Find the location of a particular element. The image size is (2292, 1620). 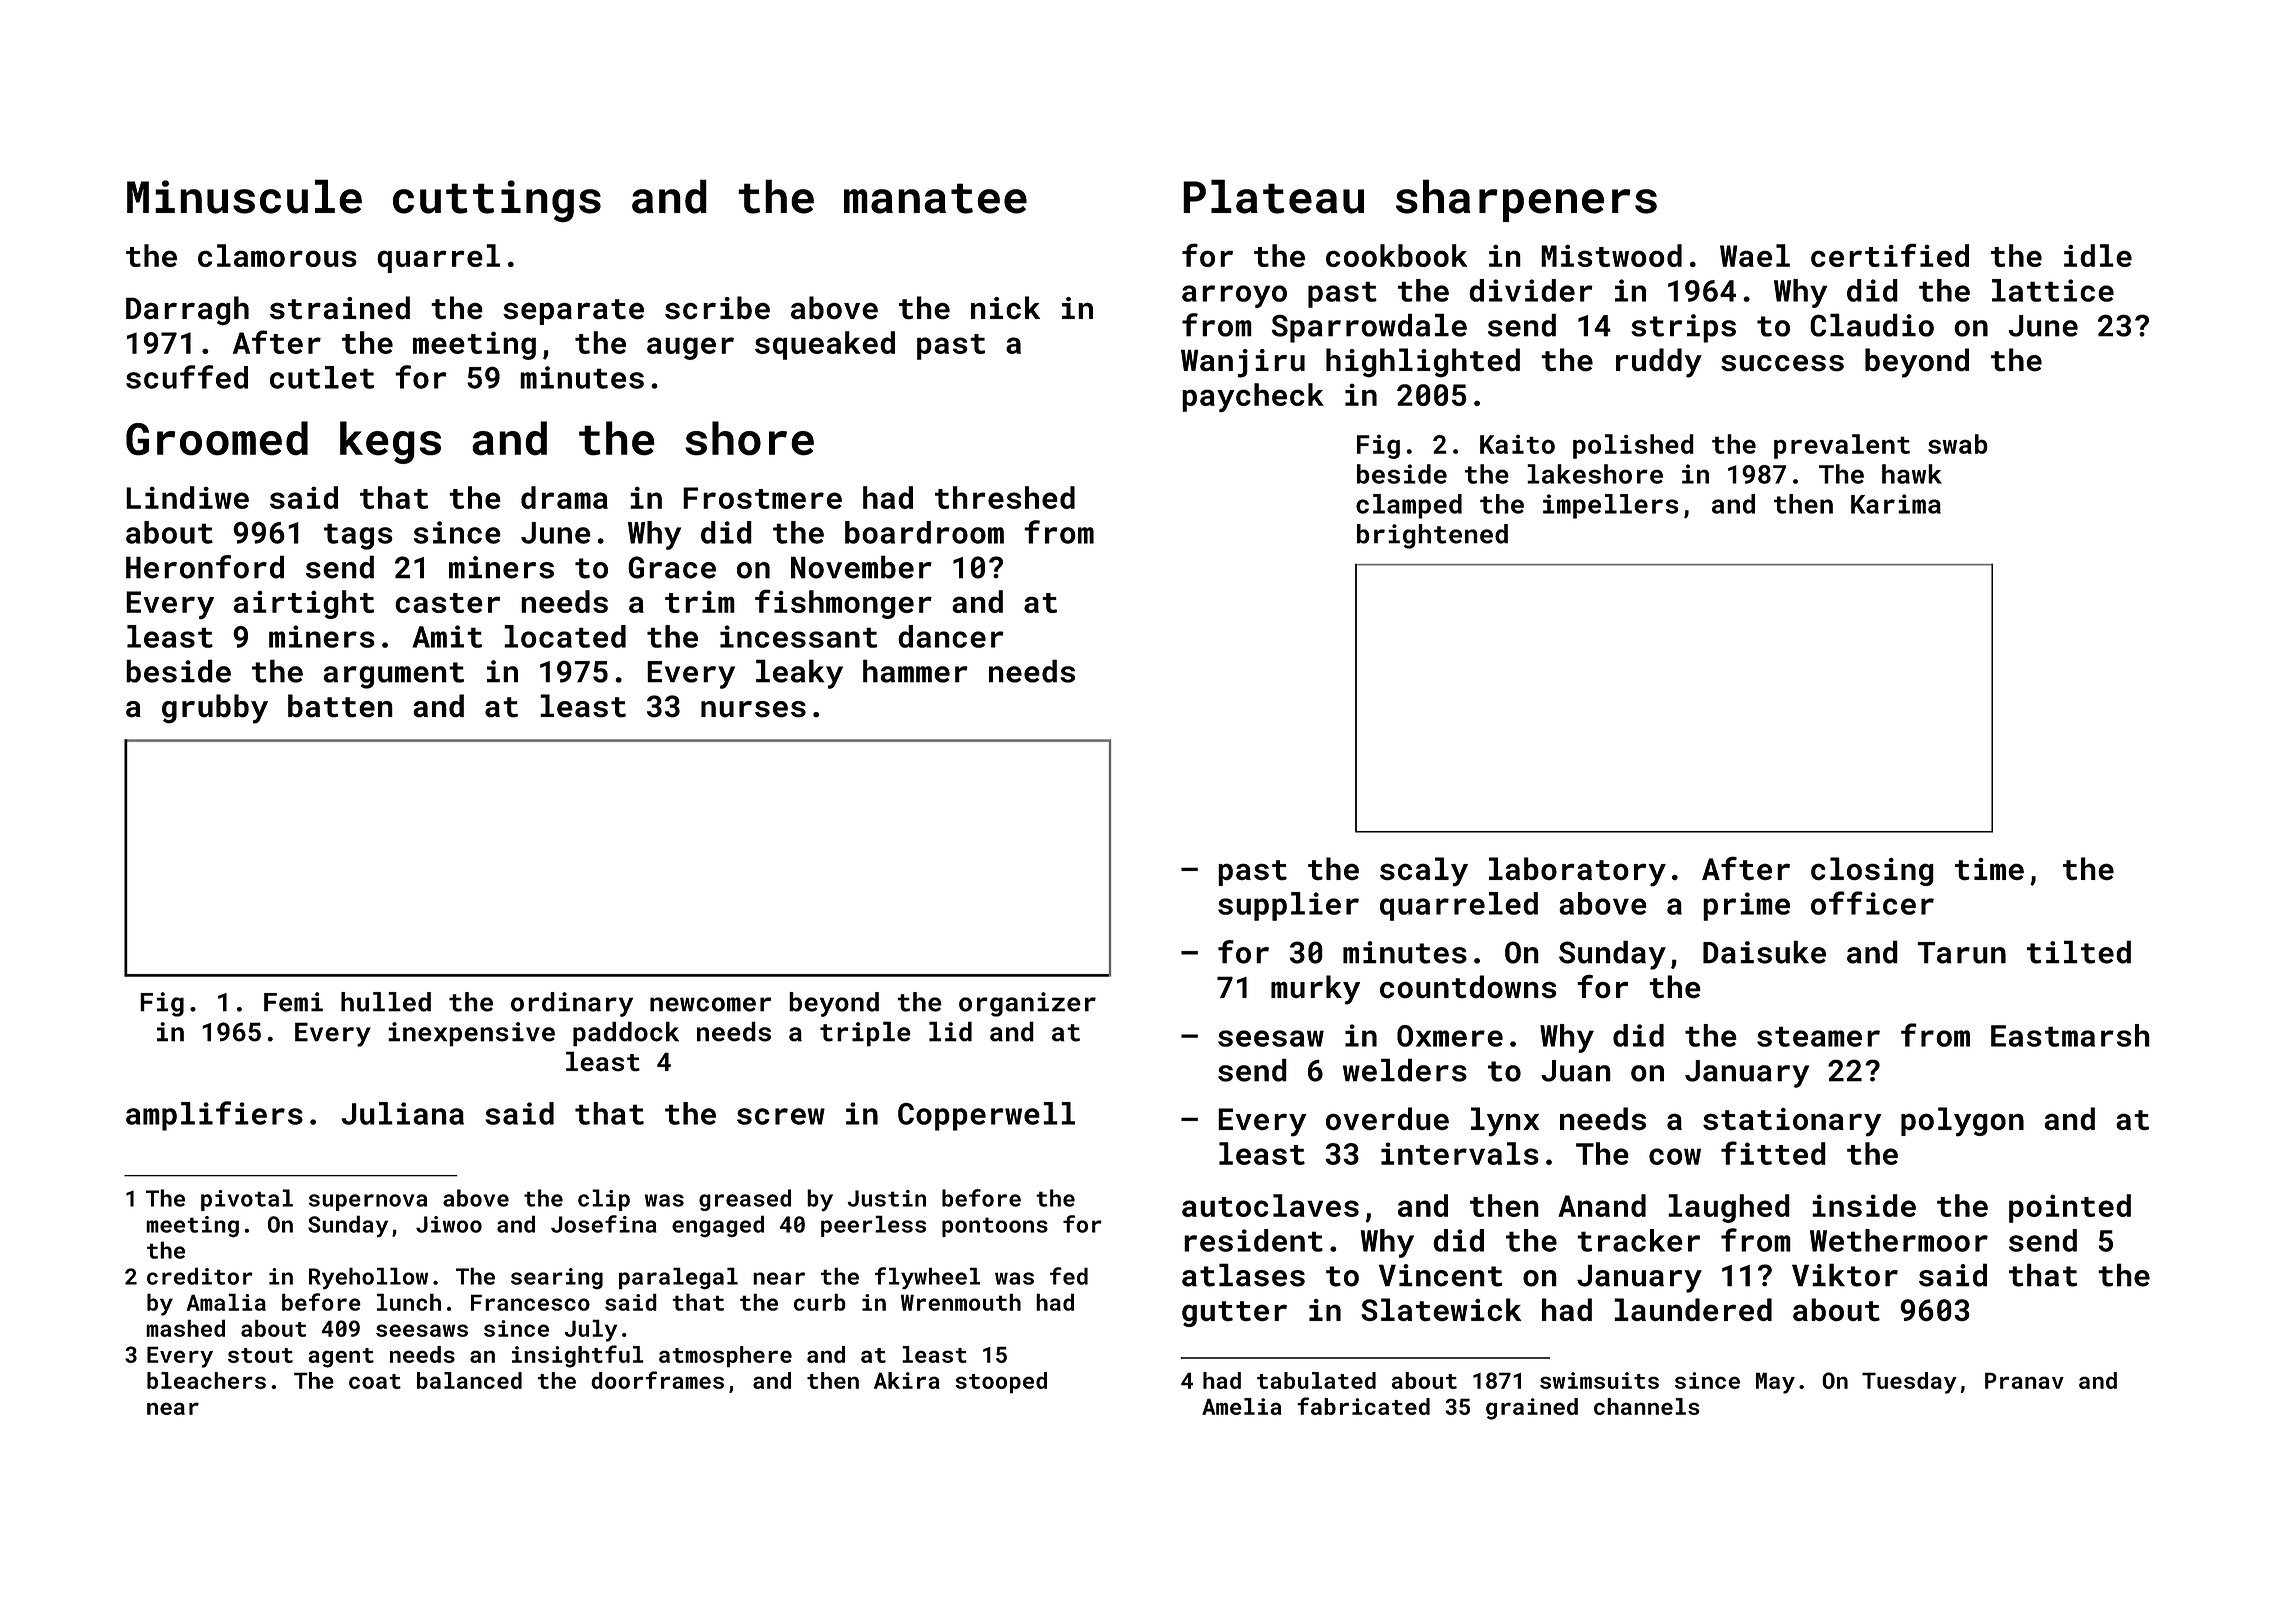

supplier is located at coordinates (1288, 906).
